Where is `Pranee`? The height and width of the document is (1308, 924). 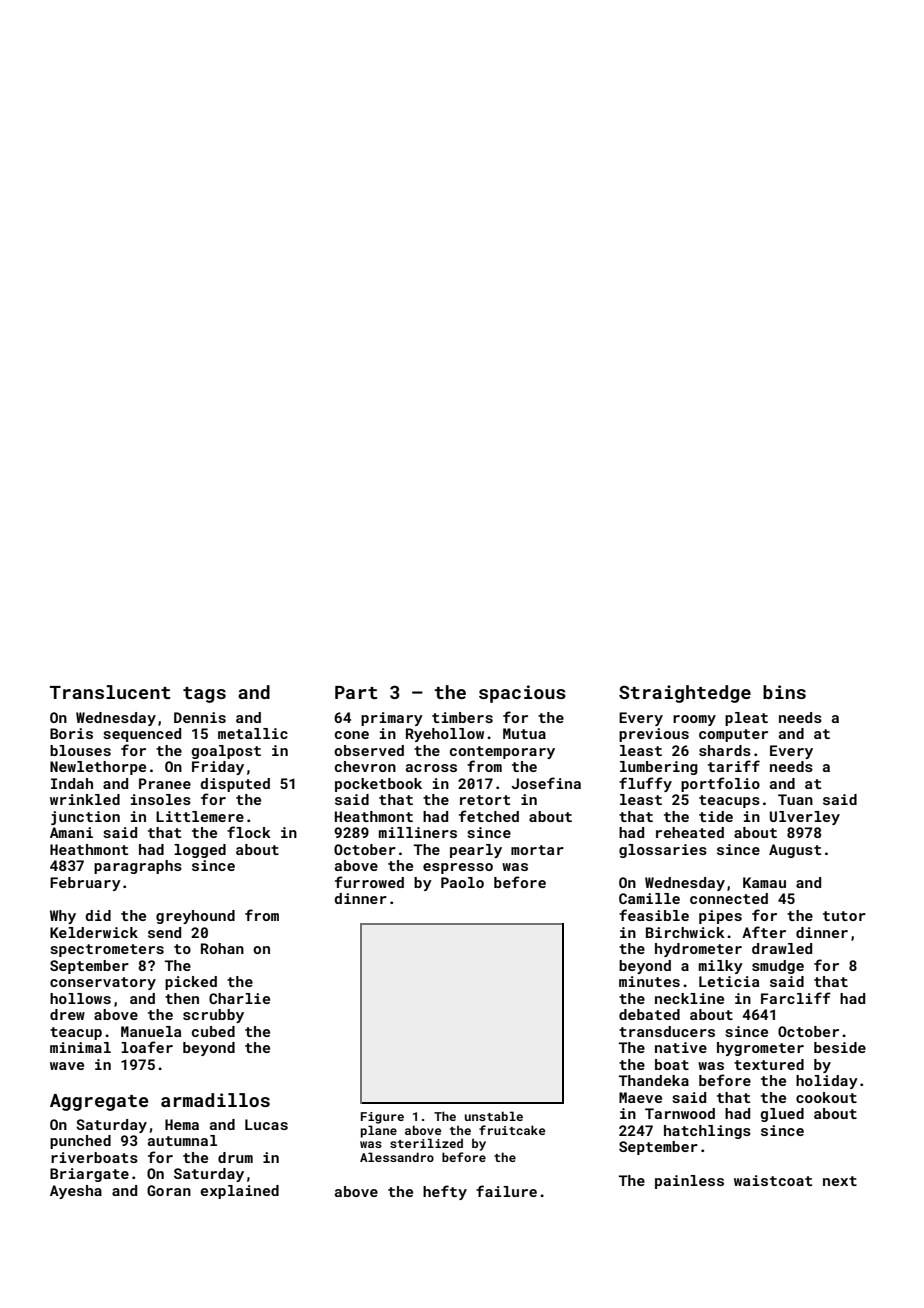 Pranee is located at coordinates (165, 783).
